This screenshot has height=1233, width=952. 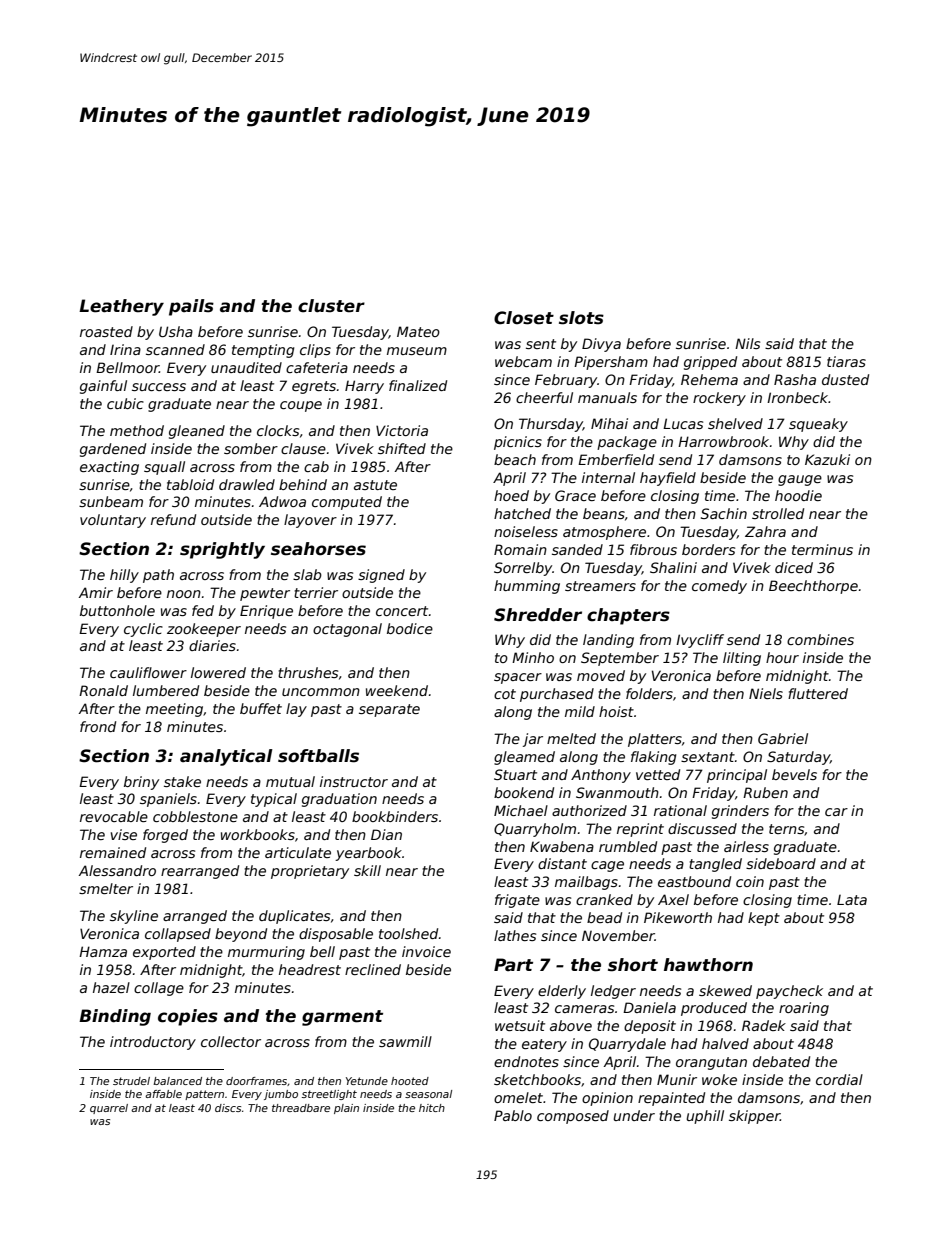 What do you see at coordinates (405, 1041) in the screenshot?
I see `sawmill` at bounding box center [405, 1041].
